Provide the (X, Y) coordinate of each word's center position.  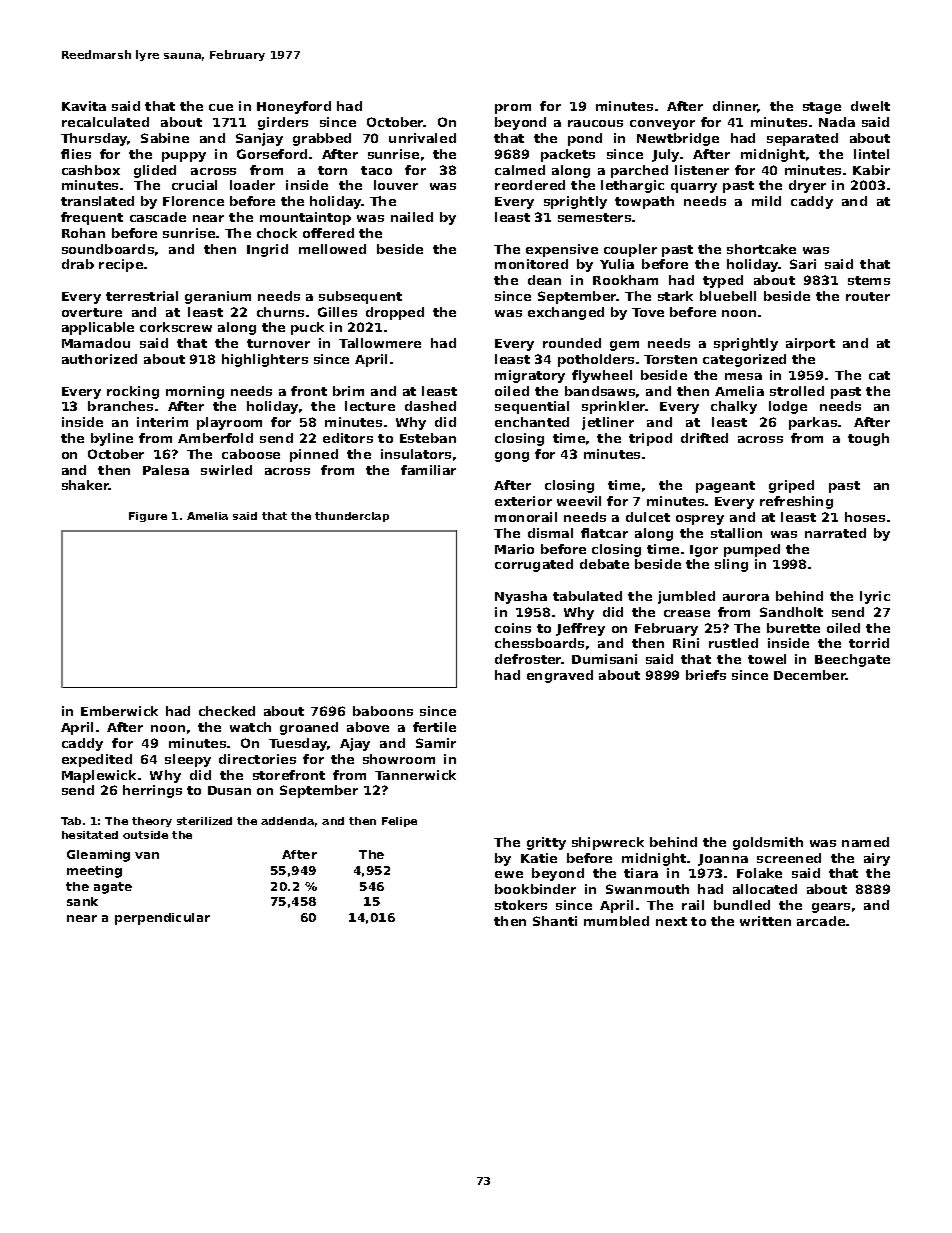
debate (604, 564)
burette (793, 628)
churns (280, 312)
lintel (871, 154)
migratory (530, 376)
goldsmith (768, 843)
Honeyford (294, 107)
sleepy (188, 760)
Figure (148, 517)
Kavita (84, 106)
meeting (94, 872)
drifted (704, 438)
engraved (560, 676)
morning (195, 392)
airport (810, 344)
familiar (428, 470)
